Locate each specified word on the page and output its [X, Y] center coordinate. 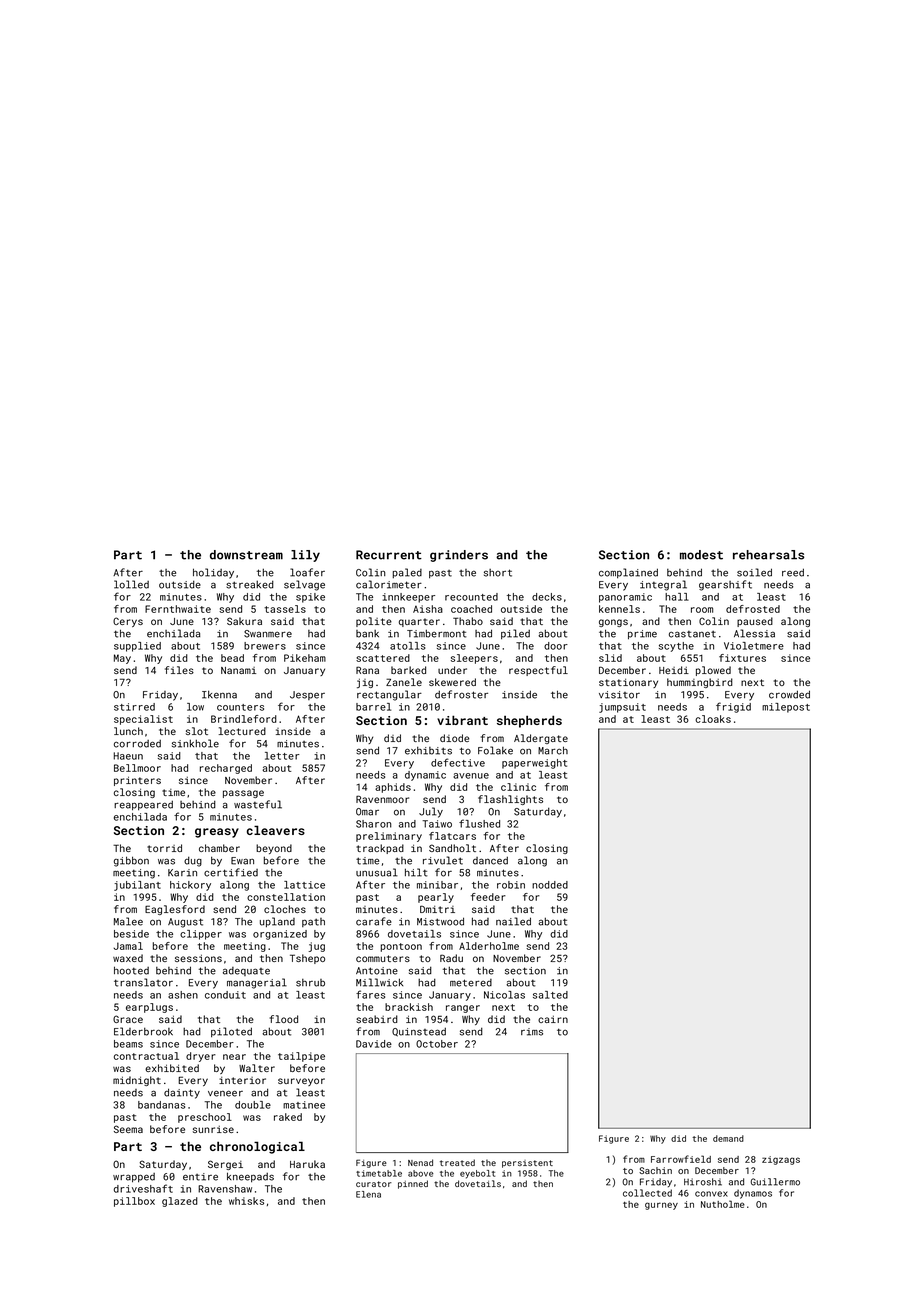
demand [728, 1138]
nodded [550, 885]
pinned [413, 1184]
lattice [304, 885]
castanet [692, 634]
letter [282, 756]
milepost [786, 708]
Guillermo [775, 1182]
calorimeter [389, 584]
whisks [246, 1201]
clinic [518, 787]
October [437, 1044]
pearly [436, 898]
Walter [257, 1068]
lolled [131, 584]
